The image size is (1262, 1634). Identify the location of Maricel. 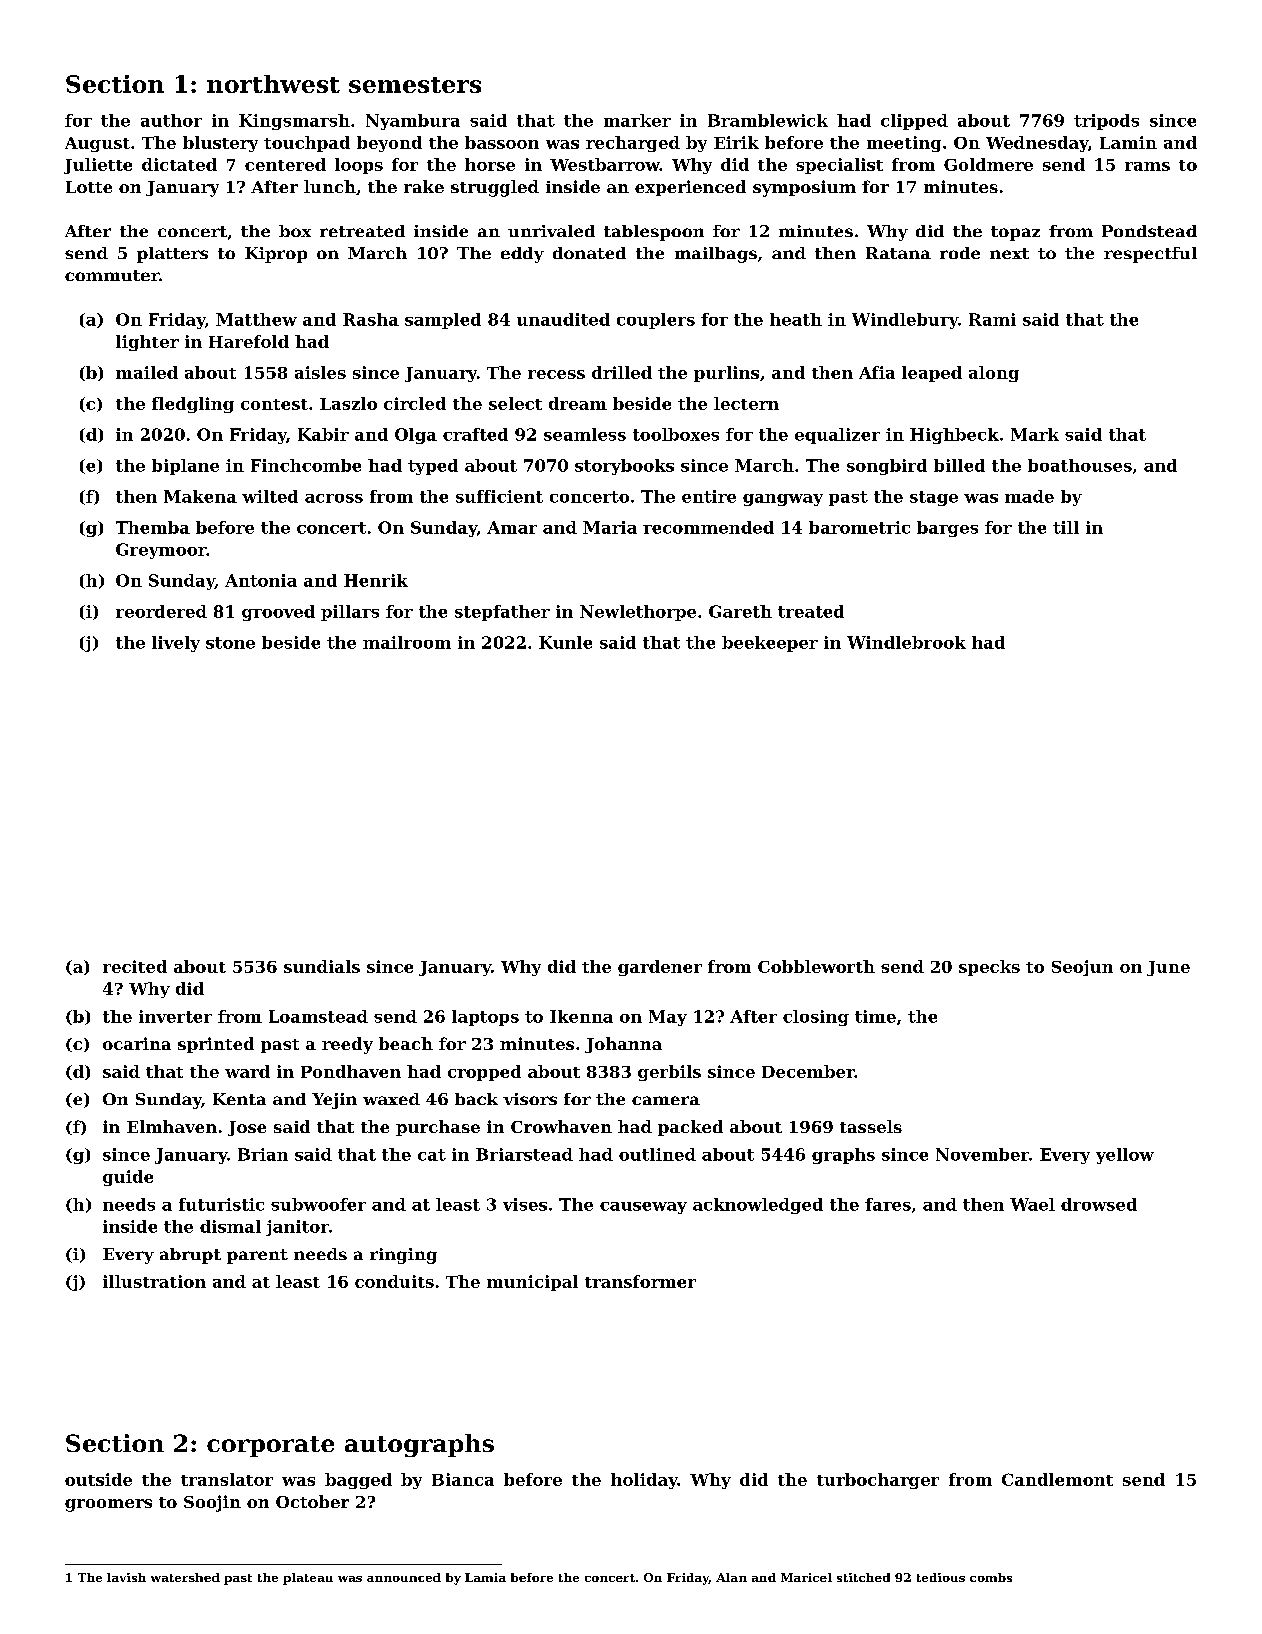
(806, 1577).
